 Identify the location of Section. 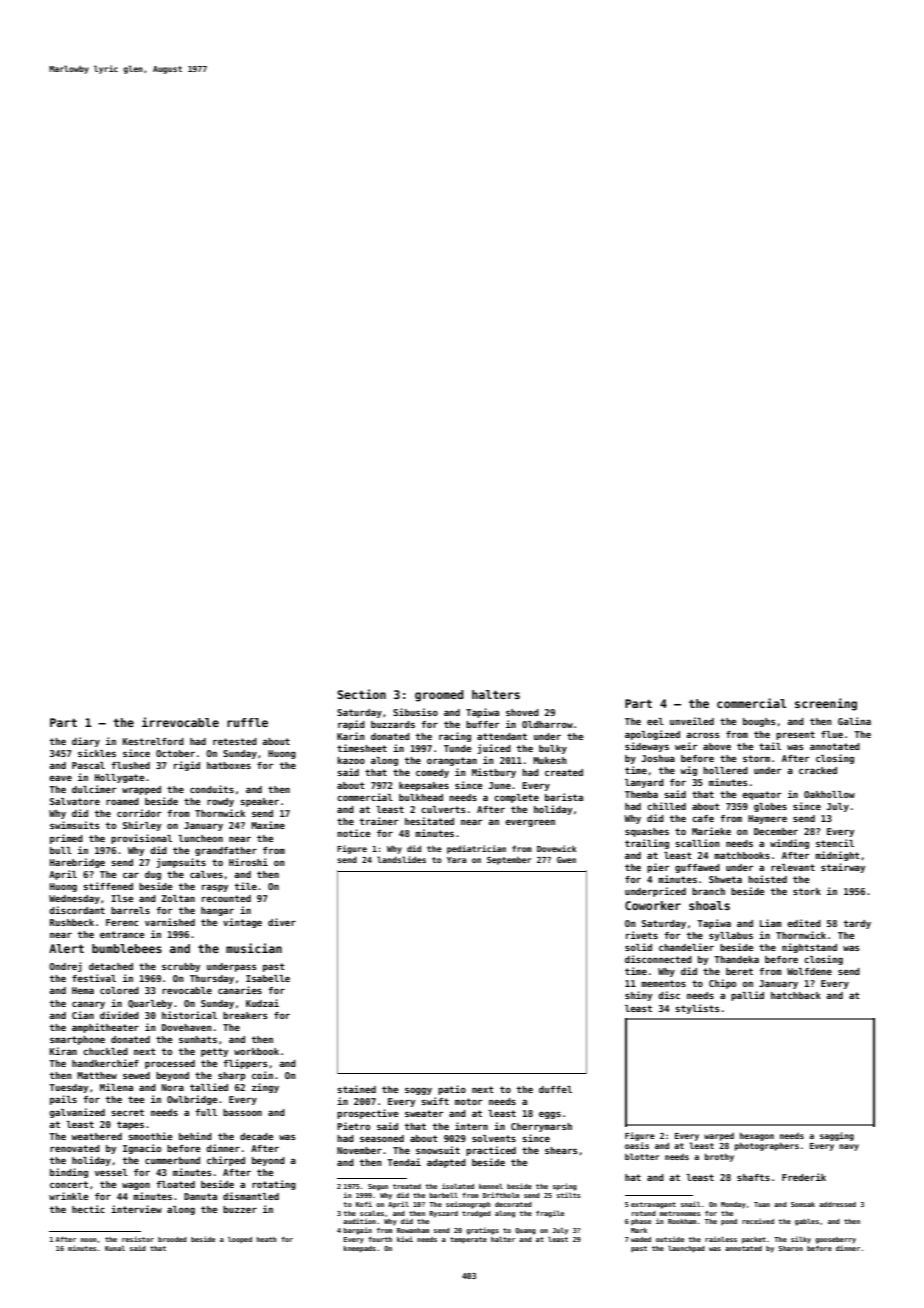
(361, 694).
